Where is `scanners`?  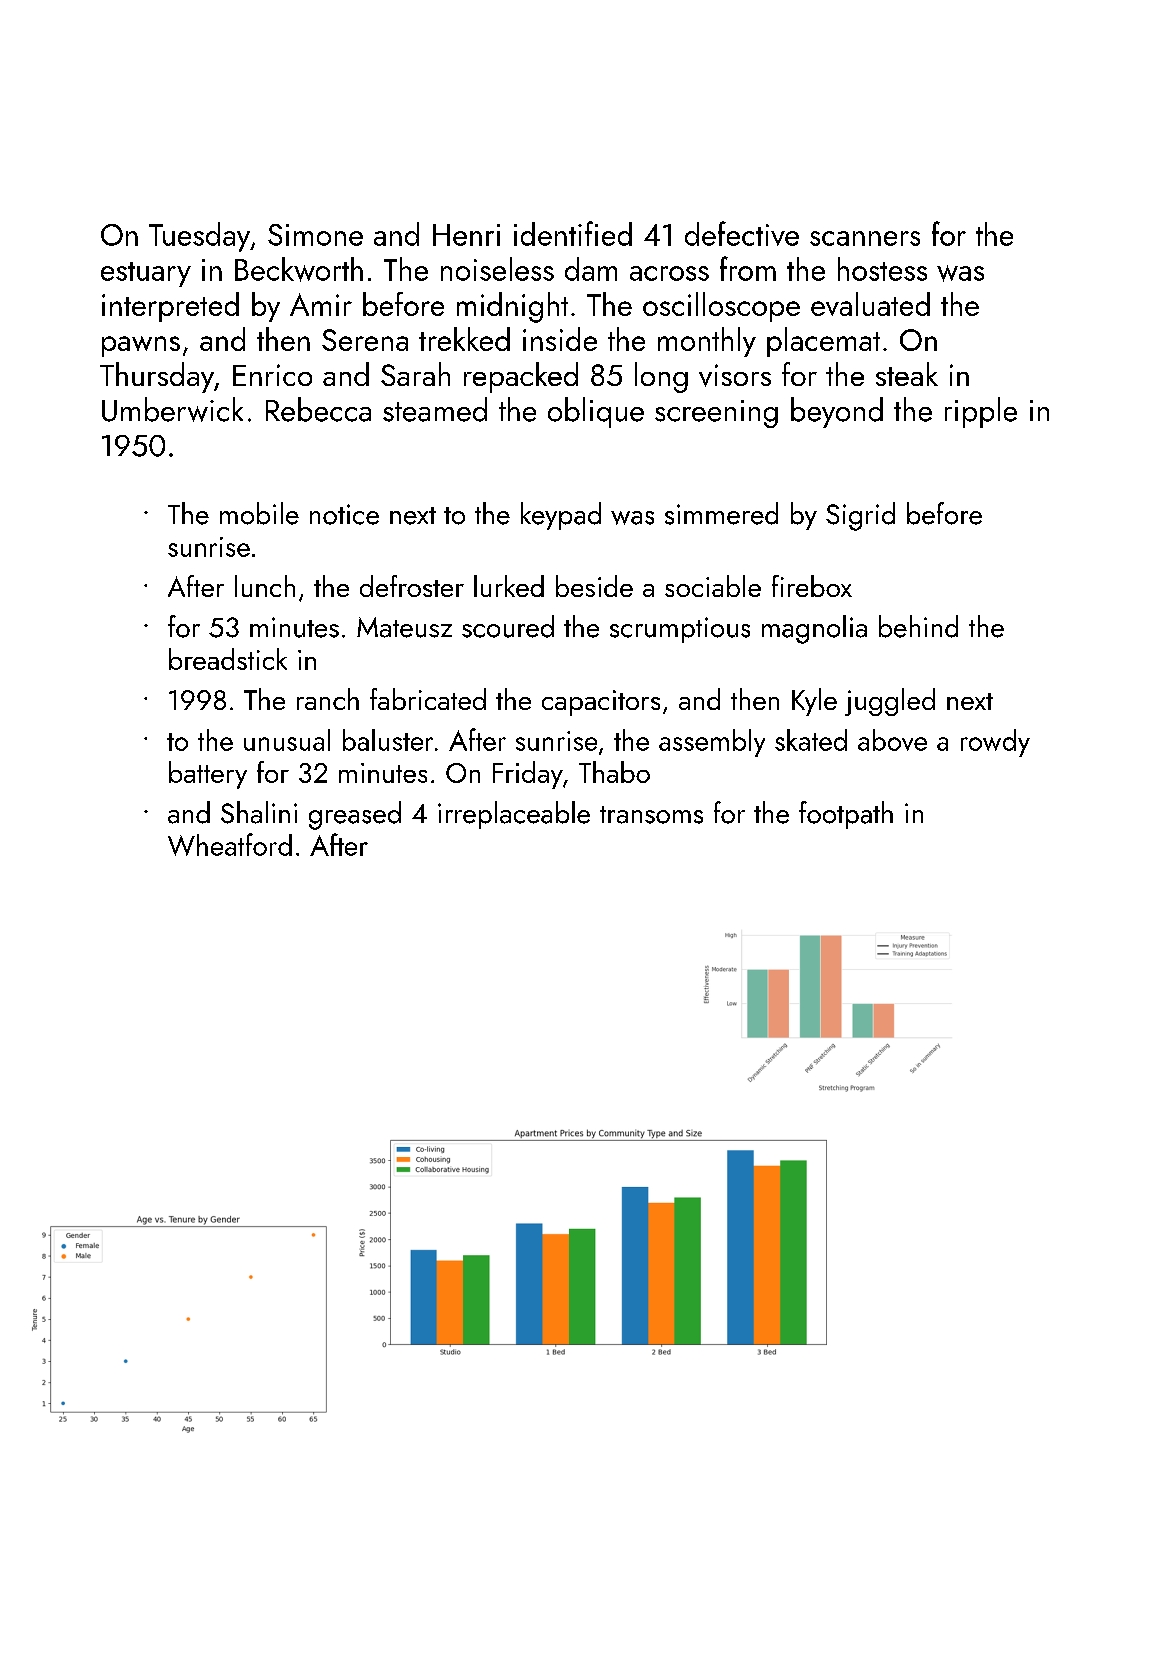 scanners is located at coordinates (865, 238).
